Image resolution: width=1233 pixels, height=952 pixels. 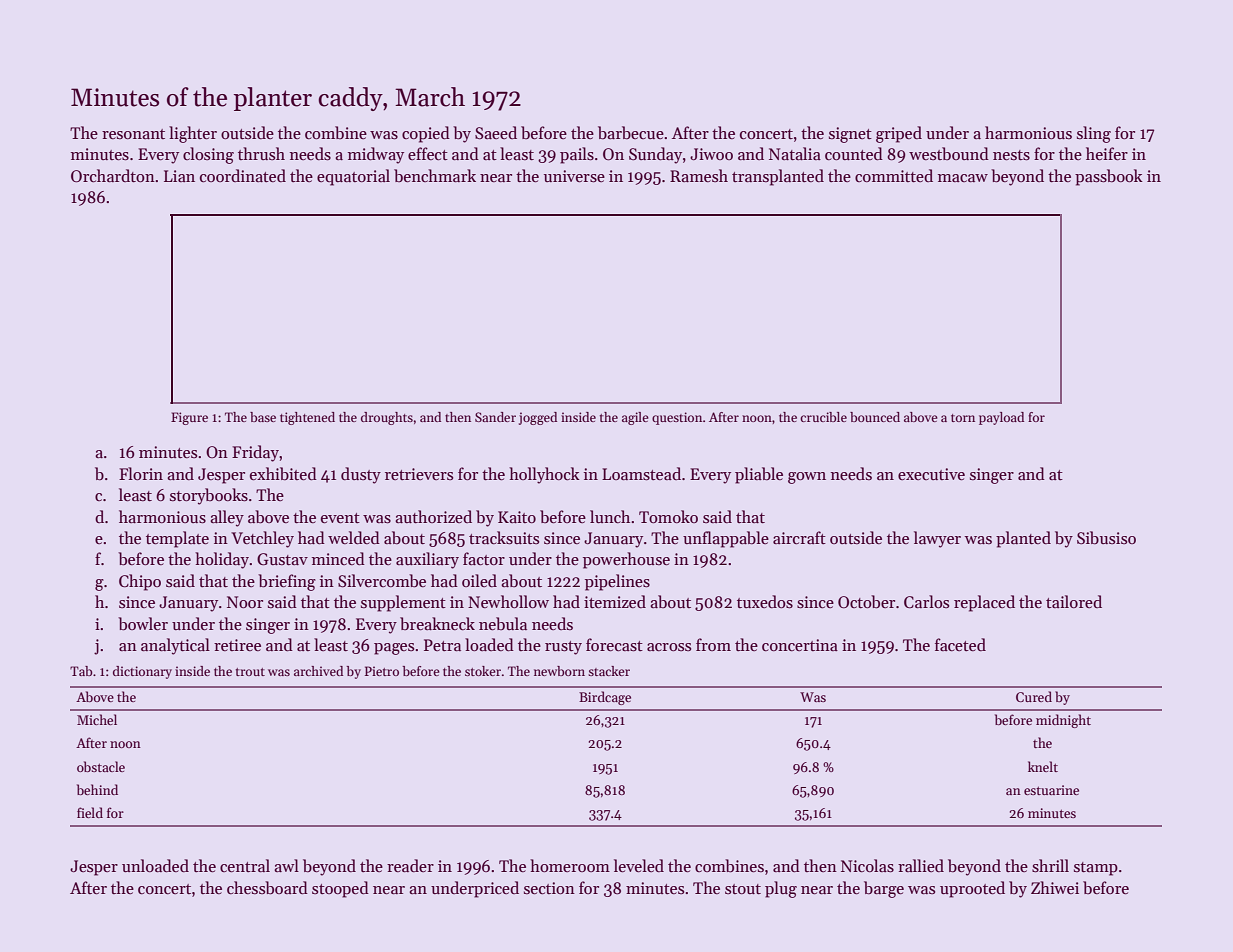 I want to click on from, so click(x=713, y=644).
